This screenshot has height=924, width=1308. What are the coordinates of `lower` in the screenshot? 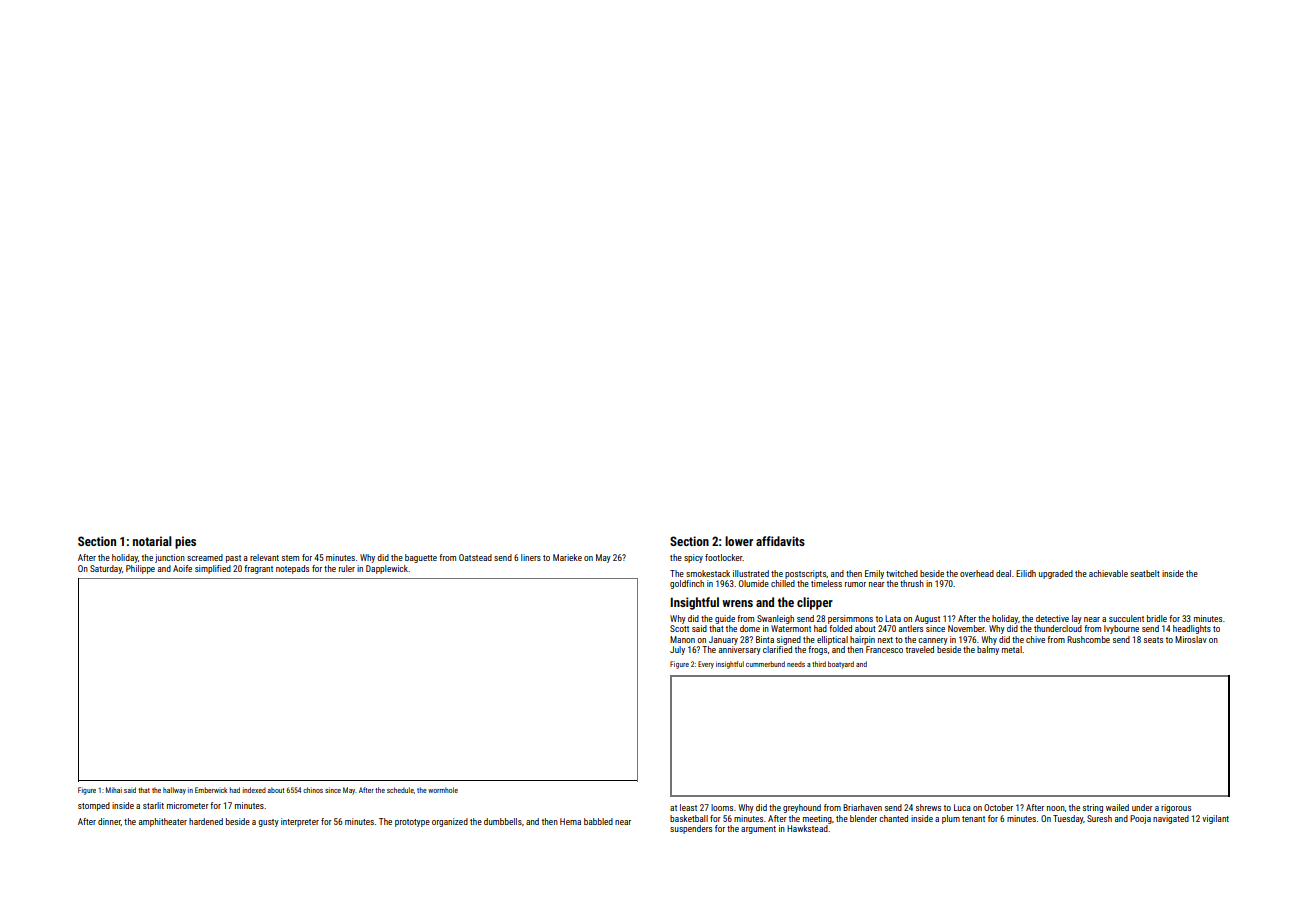 It's located at (739, 541).
